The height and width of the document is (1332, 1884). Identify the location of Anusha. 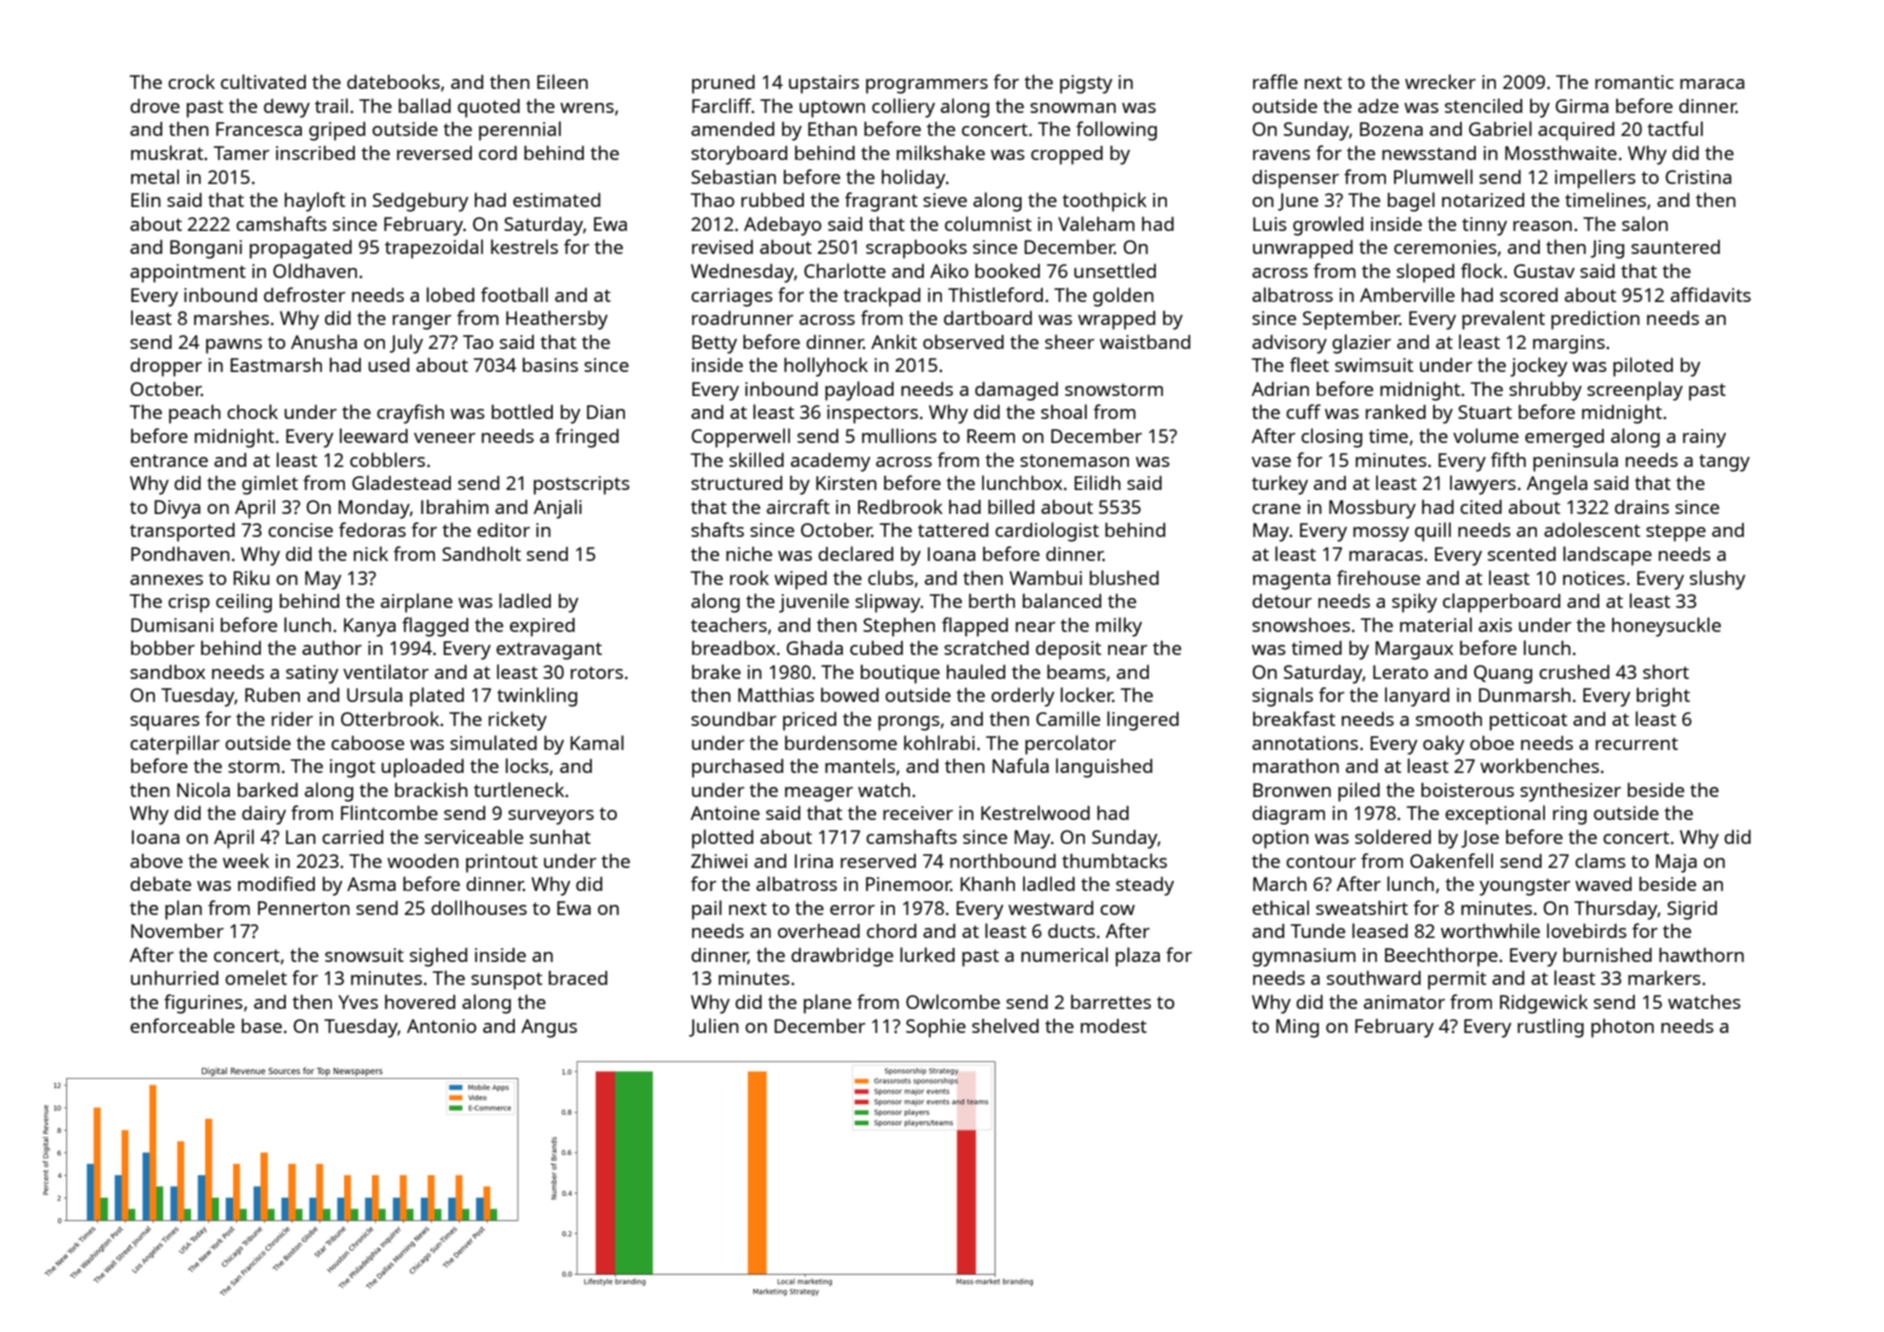
(324, 341).
